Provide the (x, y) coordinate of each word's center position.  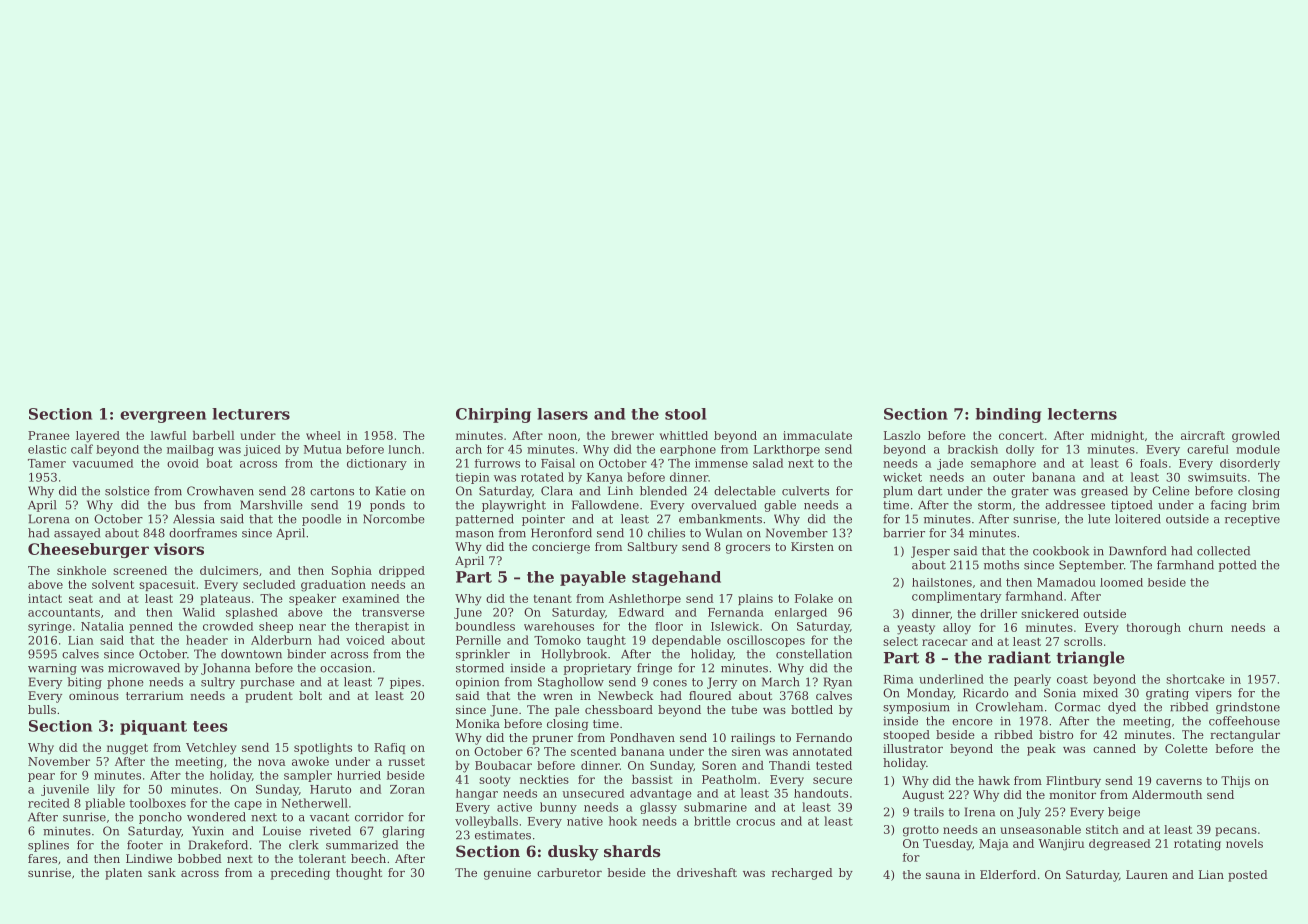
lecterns (1082, 414)
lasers (562, 414)
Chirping (493, 415)
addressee (1075, 505)
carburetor (569, 872)
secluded (269, 584)
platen (123, 874)
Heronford (561, 533)
